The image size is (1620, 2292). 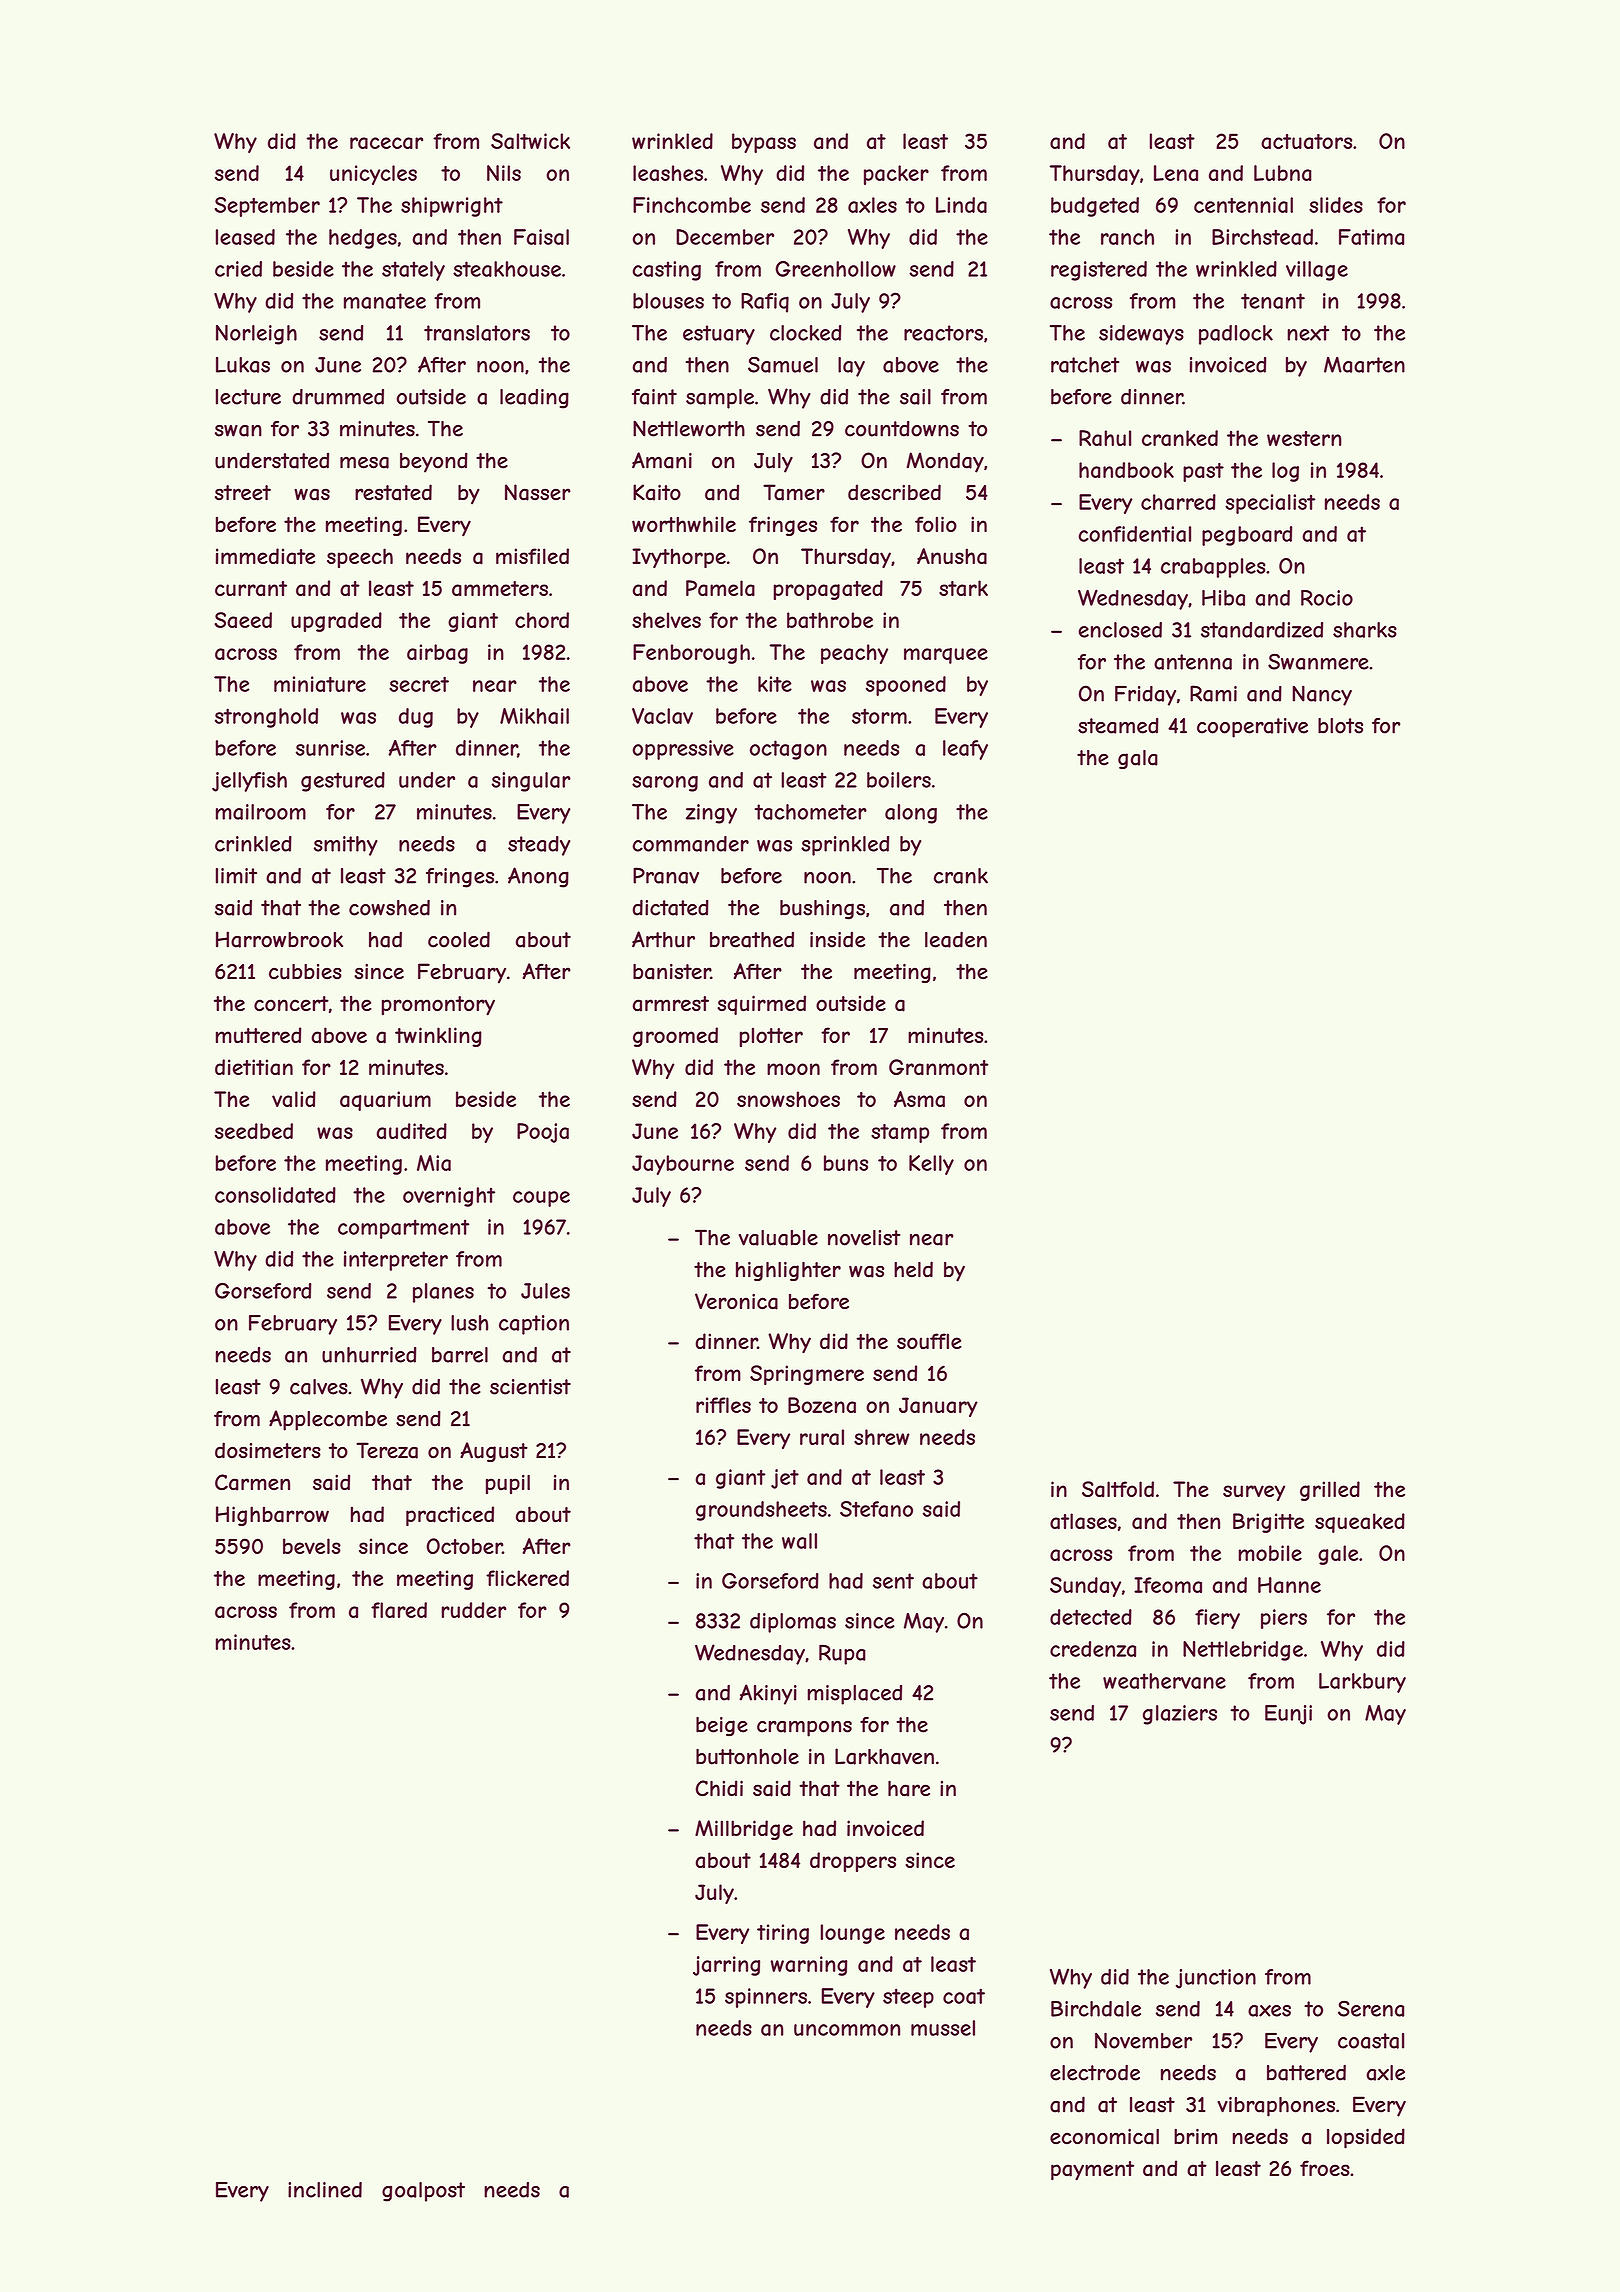 I want to click on street, so click(x=243, y=493).
